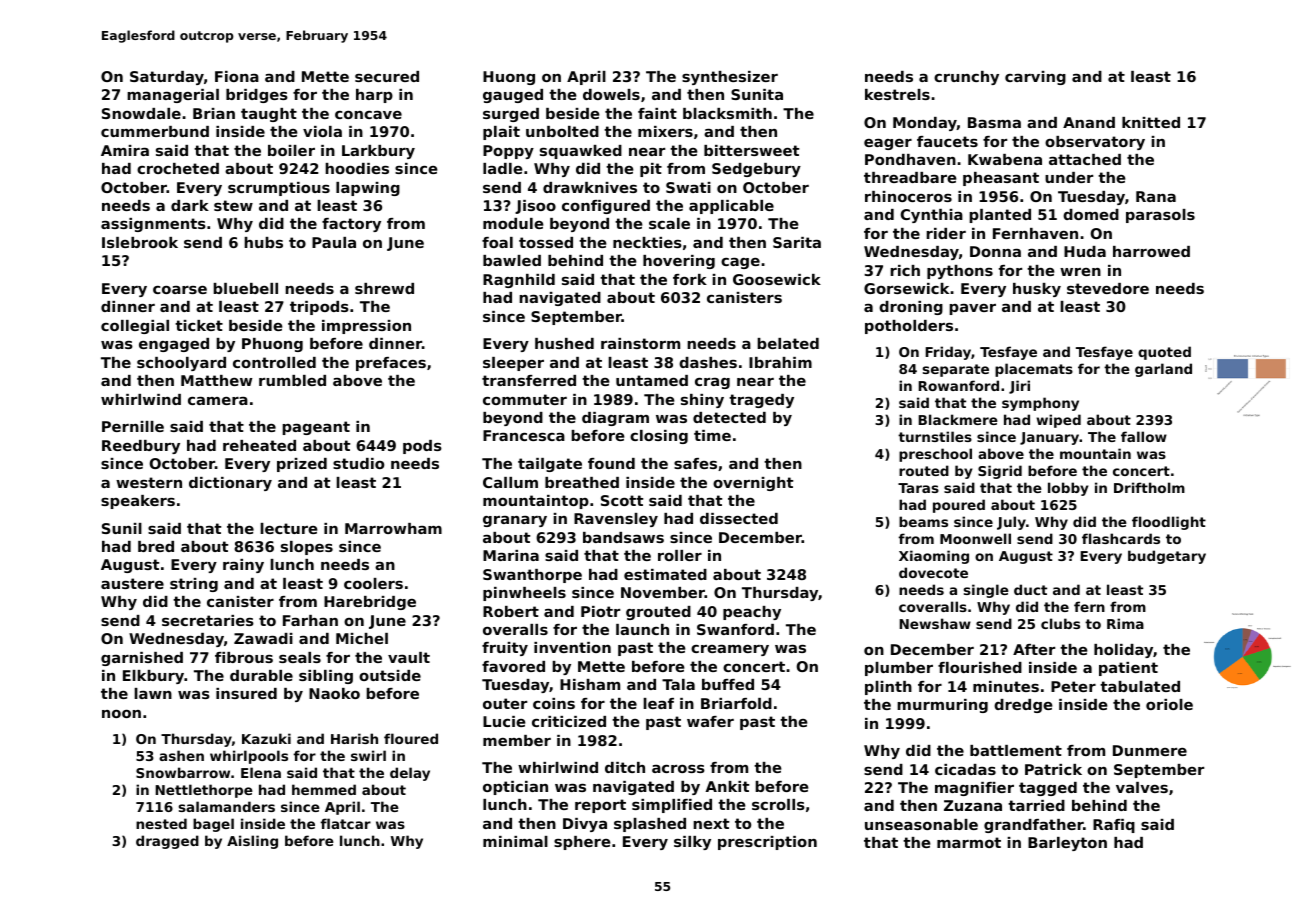  What do you see at coordinates (410, 774) in the screenshot?
I see `delay` at bounding box center [410, 774].
